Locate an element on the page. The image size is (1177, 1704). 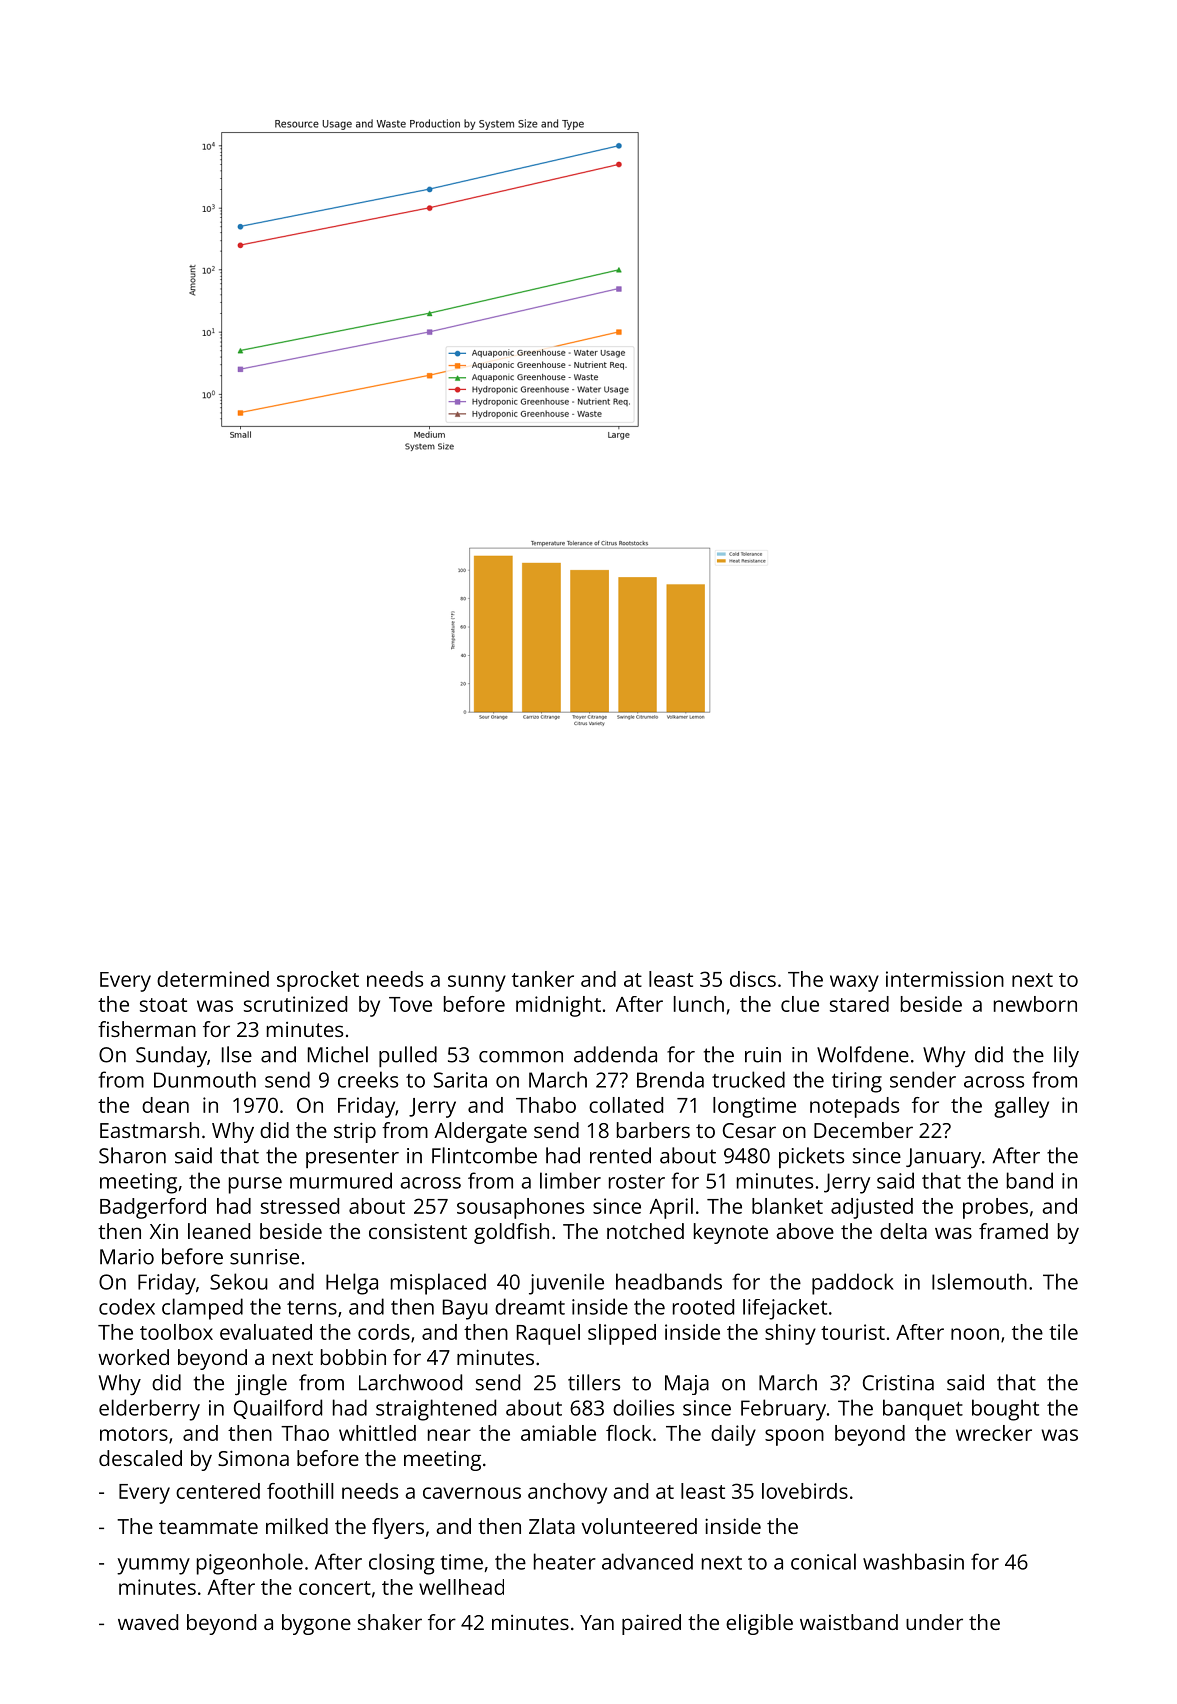
determined is located at coordinates (213, 979).
